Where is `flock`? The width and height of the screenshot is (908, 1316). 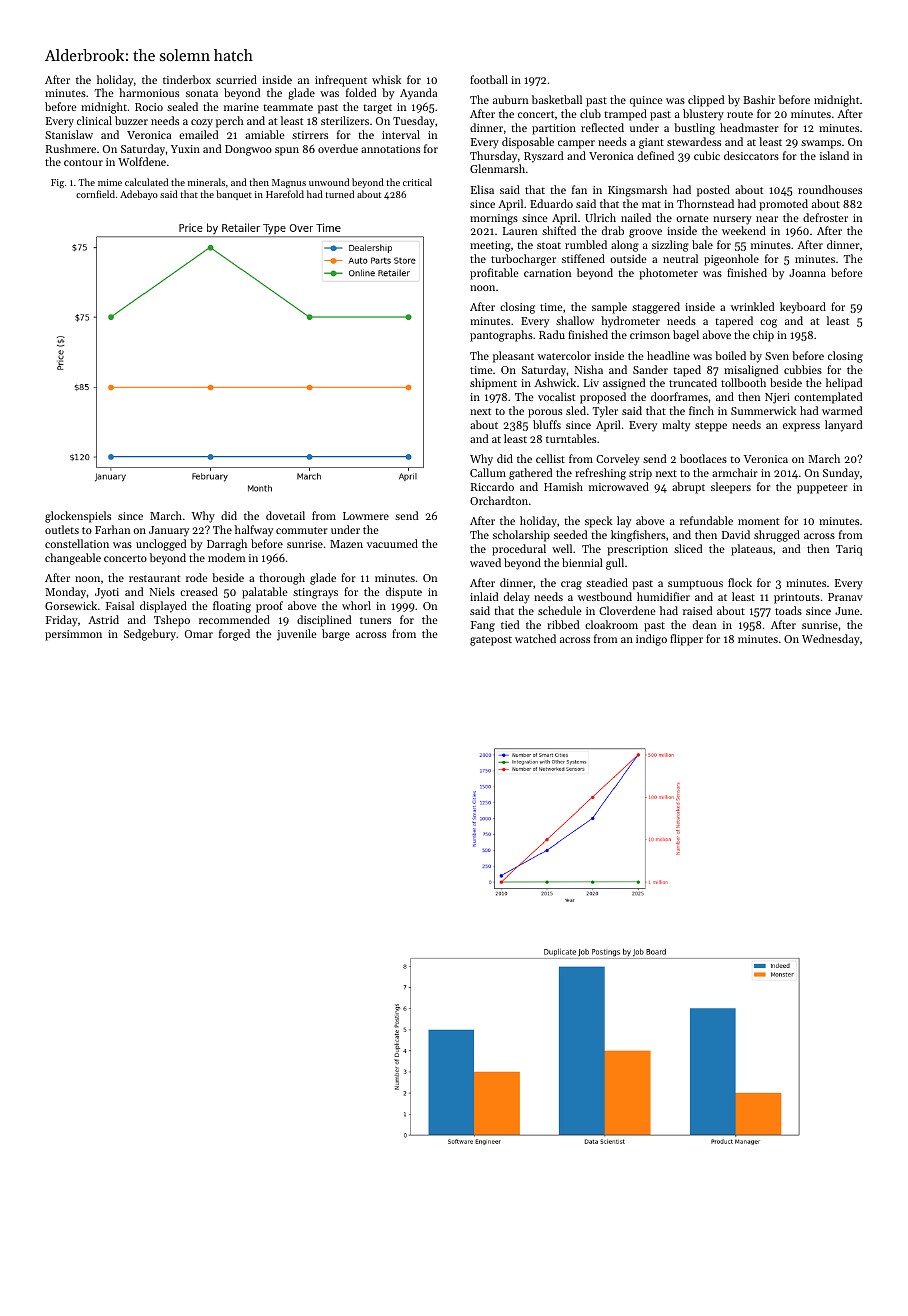 flock is located at coordinates (740, 582).
